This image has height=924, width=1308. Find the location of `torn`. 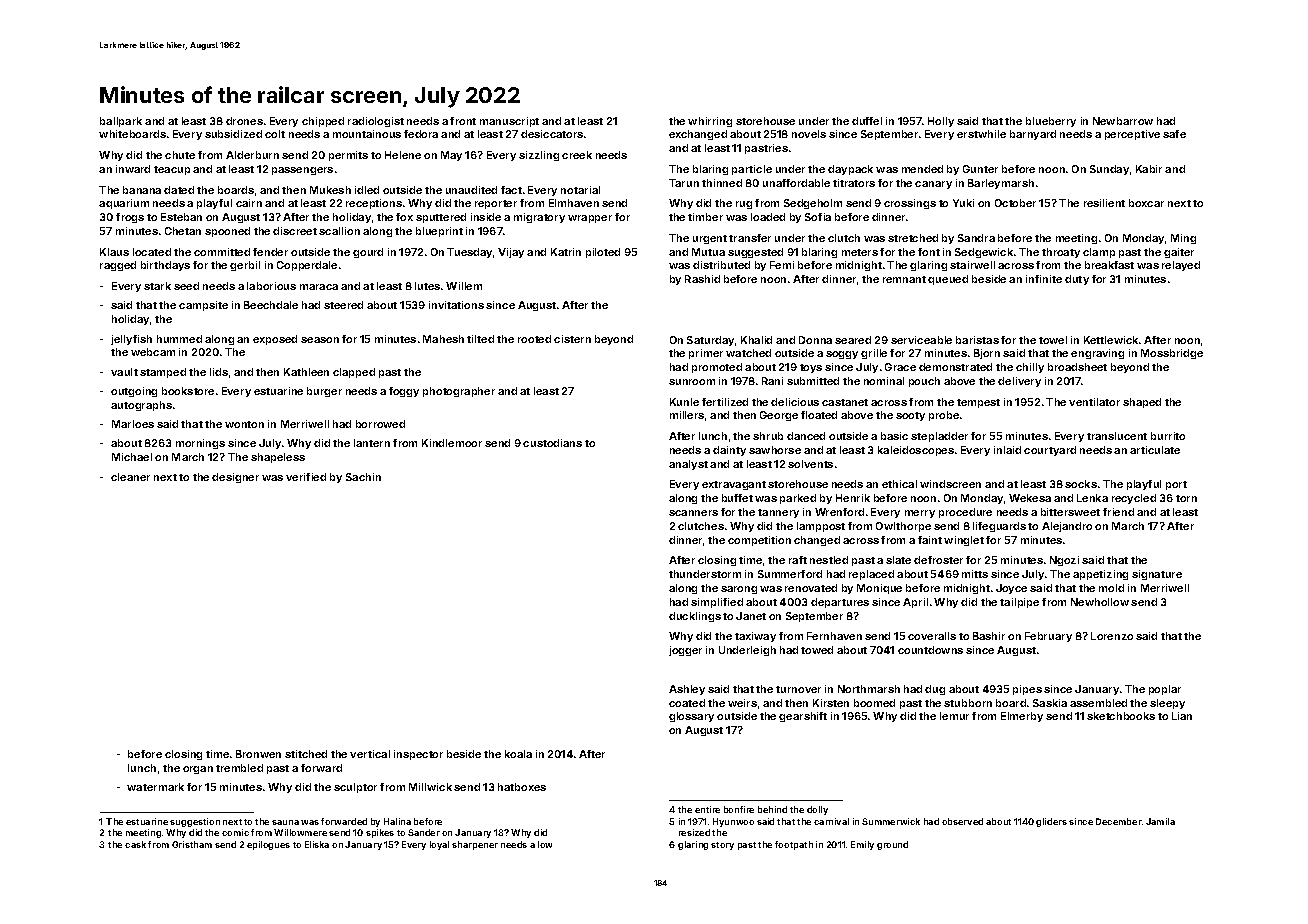

torn is located at coordinates (1186, 498).
